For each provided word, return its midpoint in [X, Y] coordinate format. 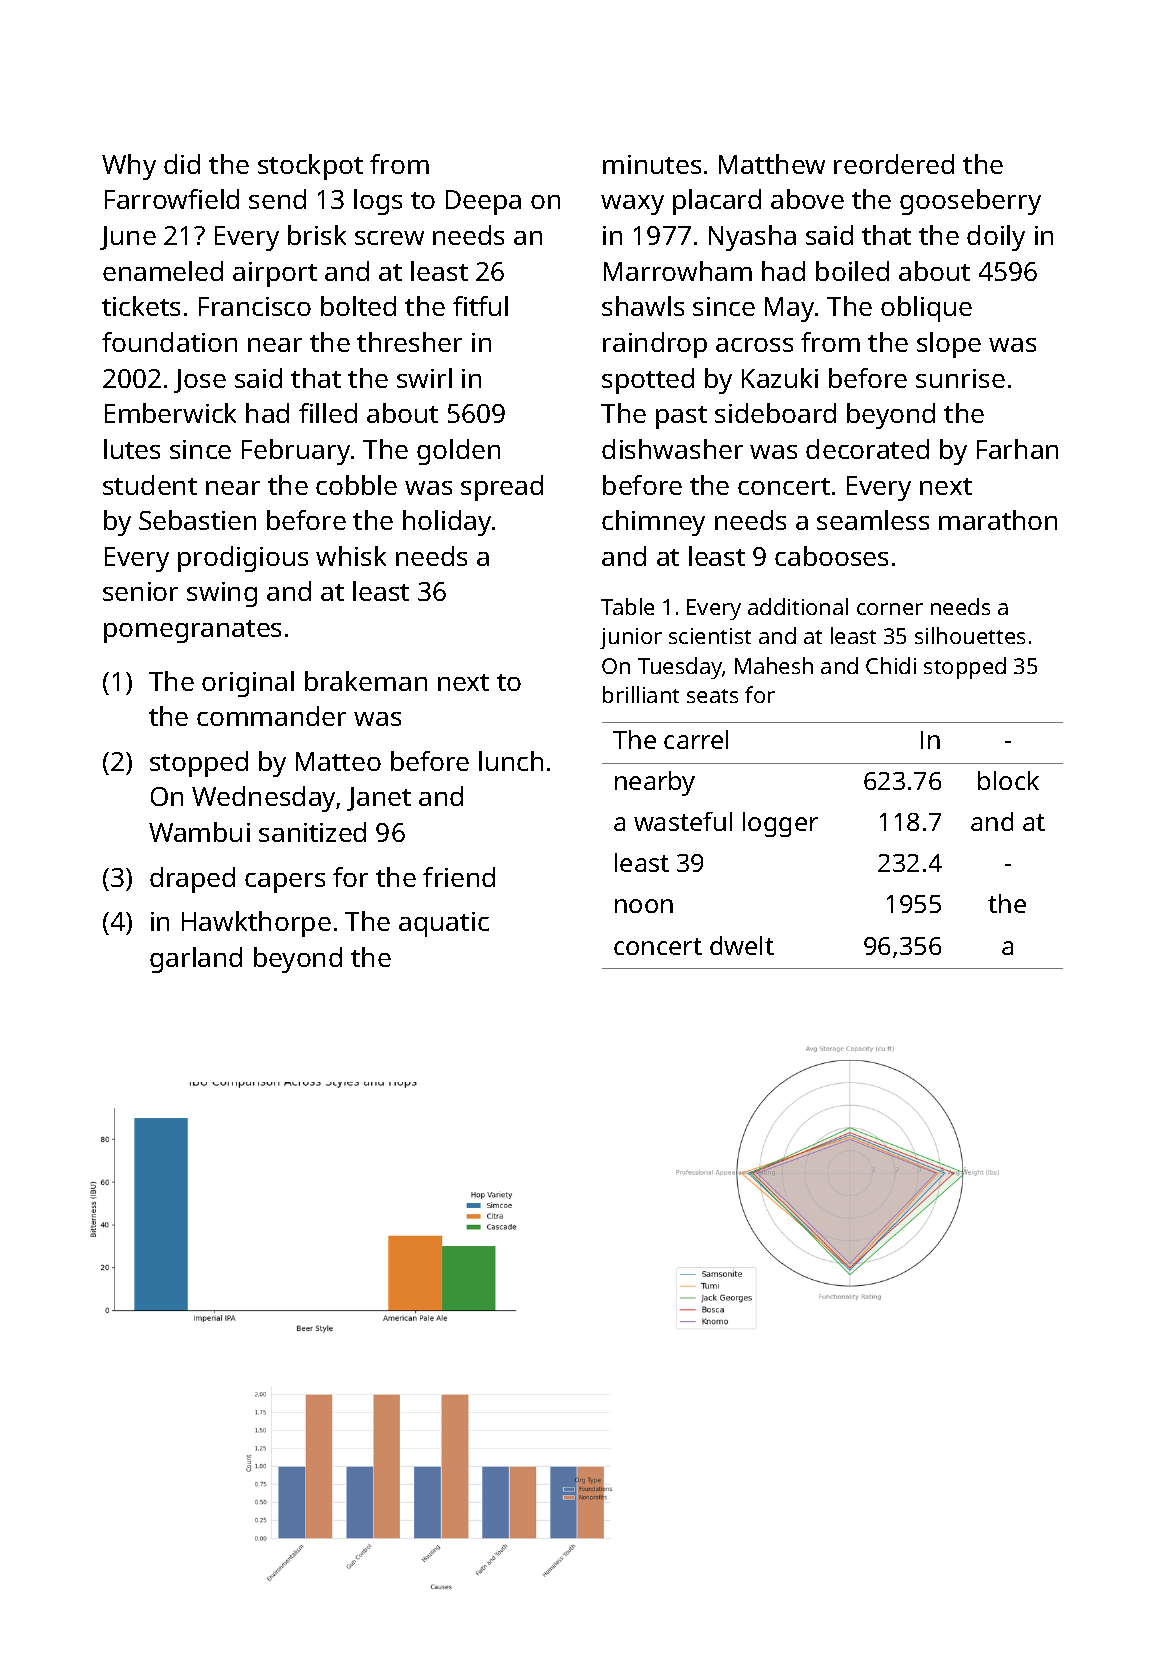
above [807, 199]
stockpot [310, 167]
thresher [409, 342]
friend [459, 877]
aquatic [444, 924]
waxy [632, 205]
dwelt [742, 945]
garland [196, 960]
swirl [424, 378]
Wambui [199, 832]
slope [949, 345]
